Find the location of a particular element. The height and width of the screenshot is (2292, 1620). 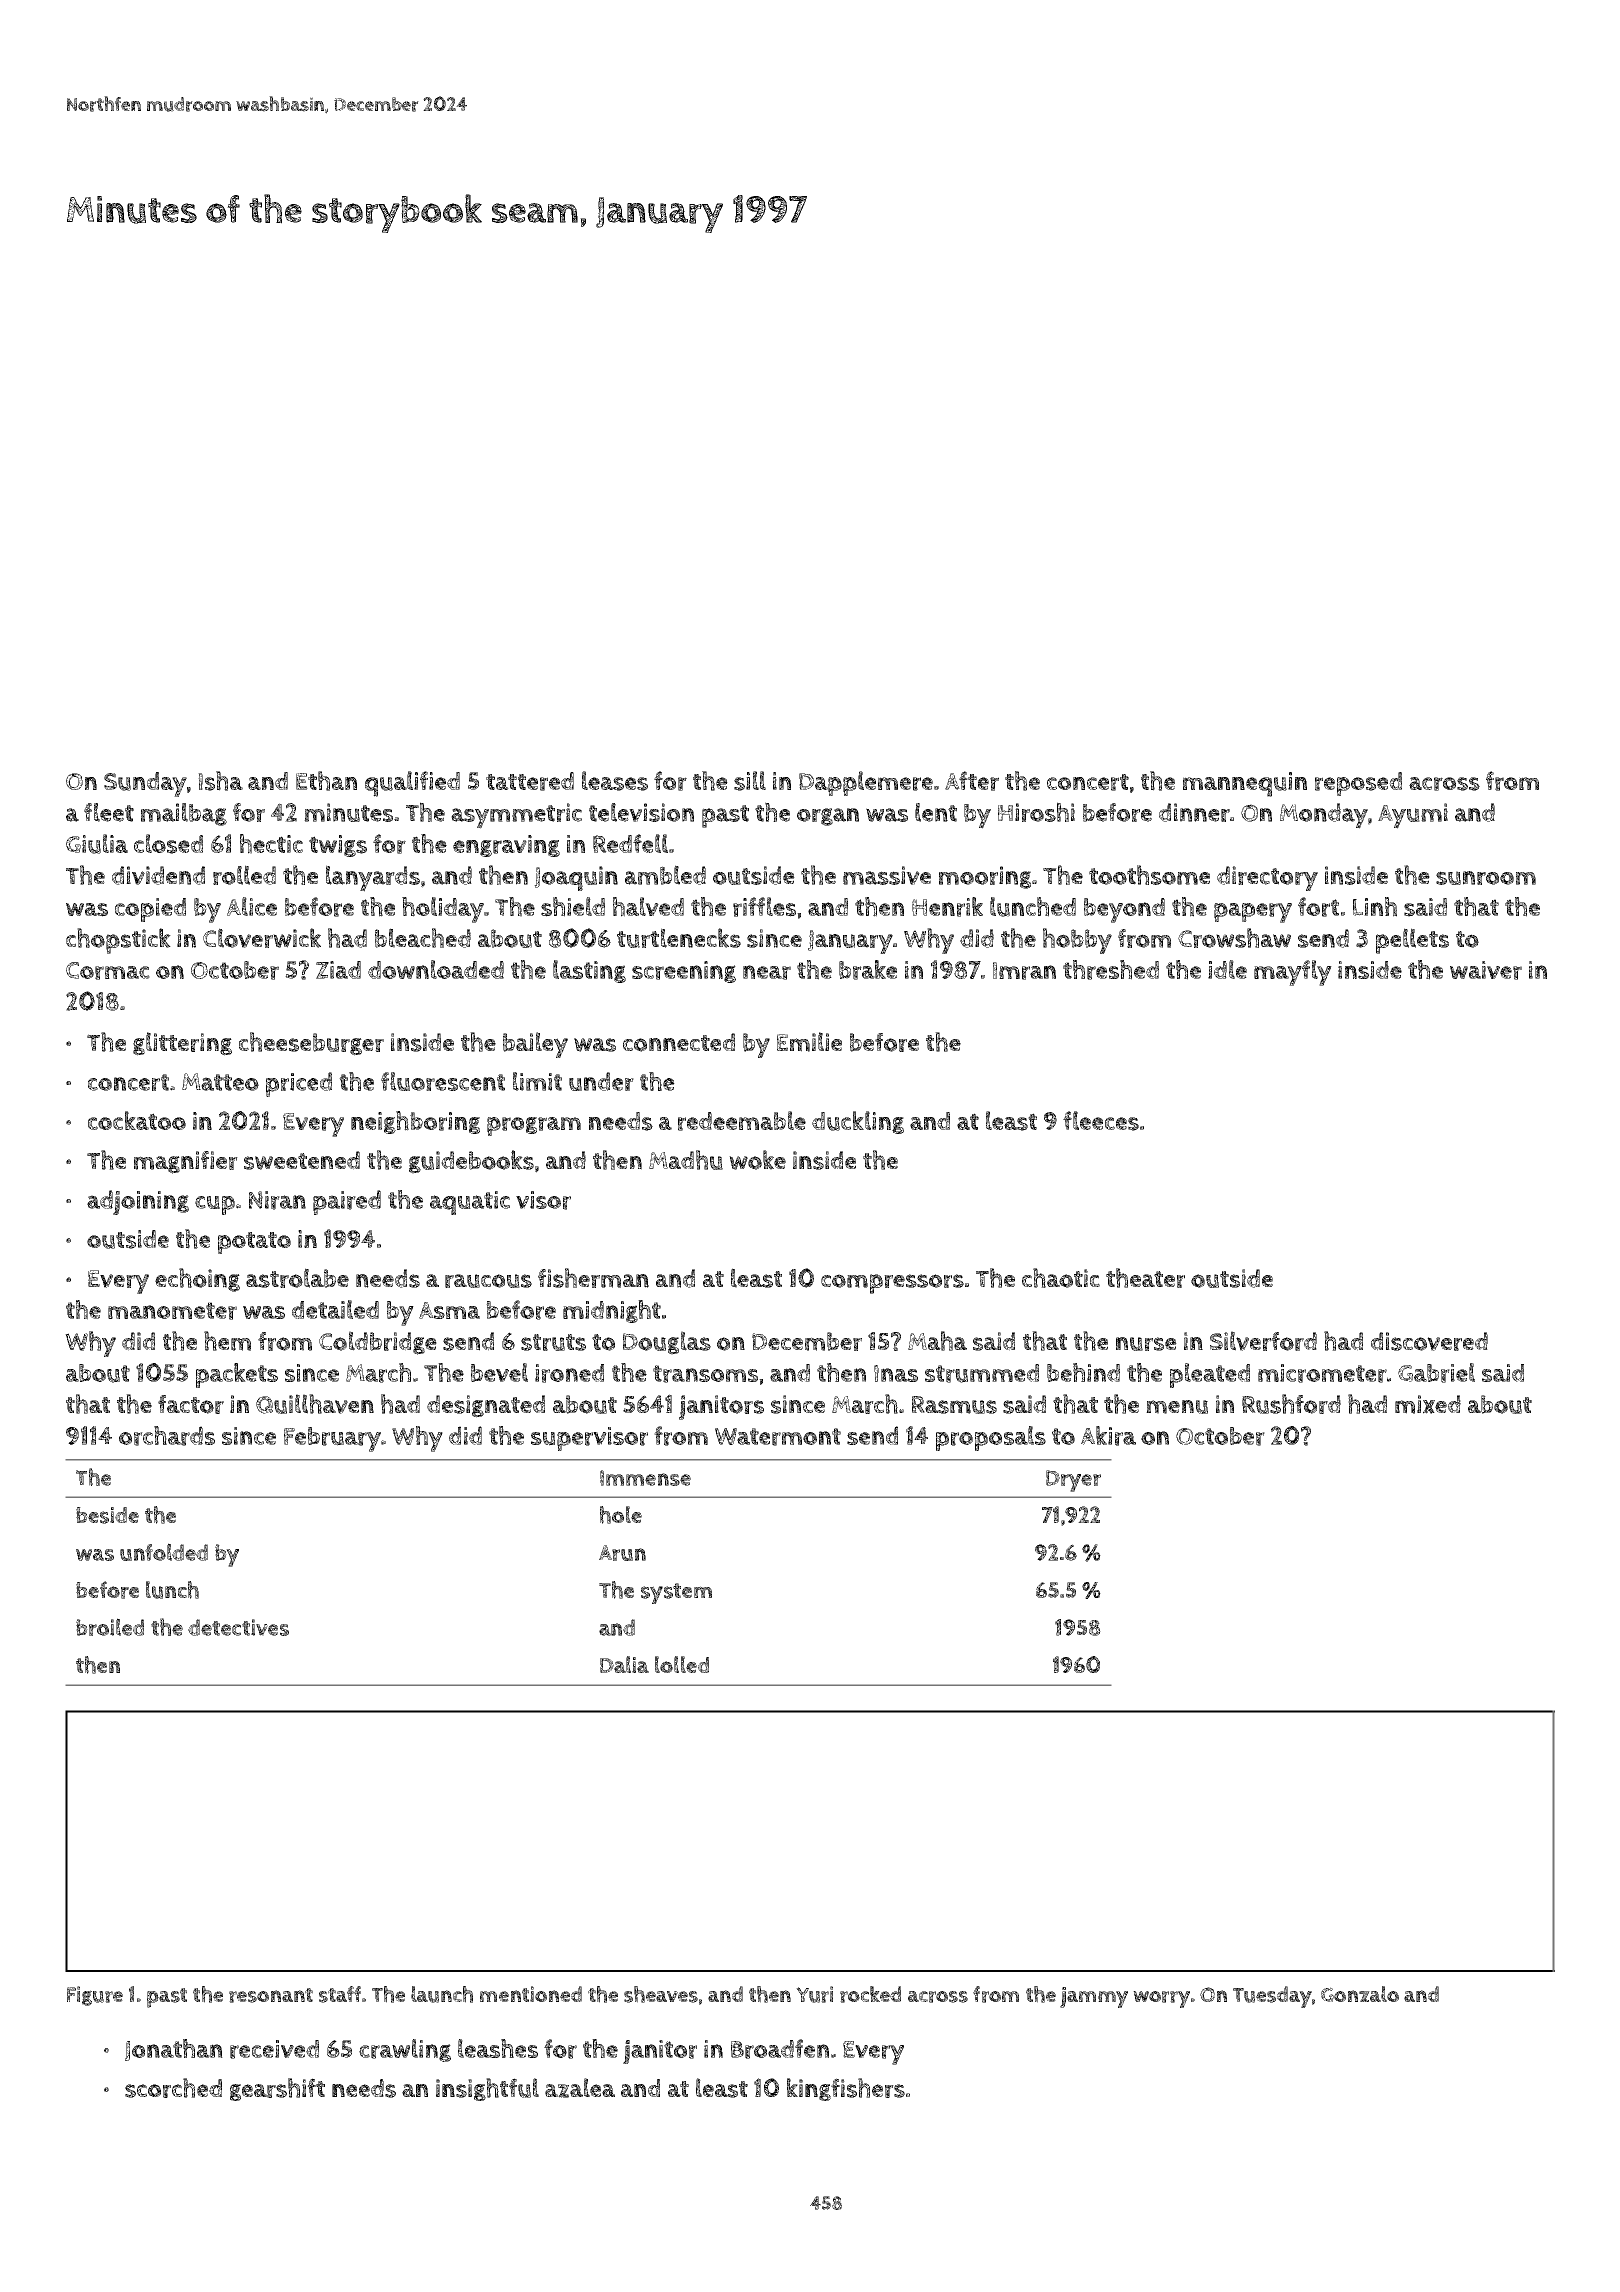

beside is located at coordinates (107, 1515).
